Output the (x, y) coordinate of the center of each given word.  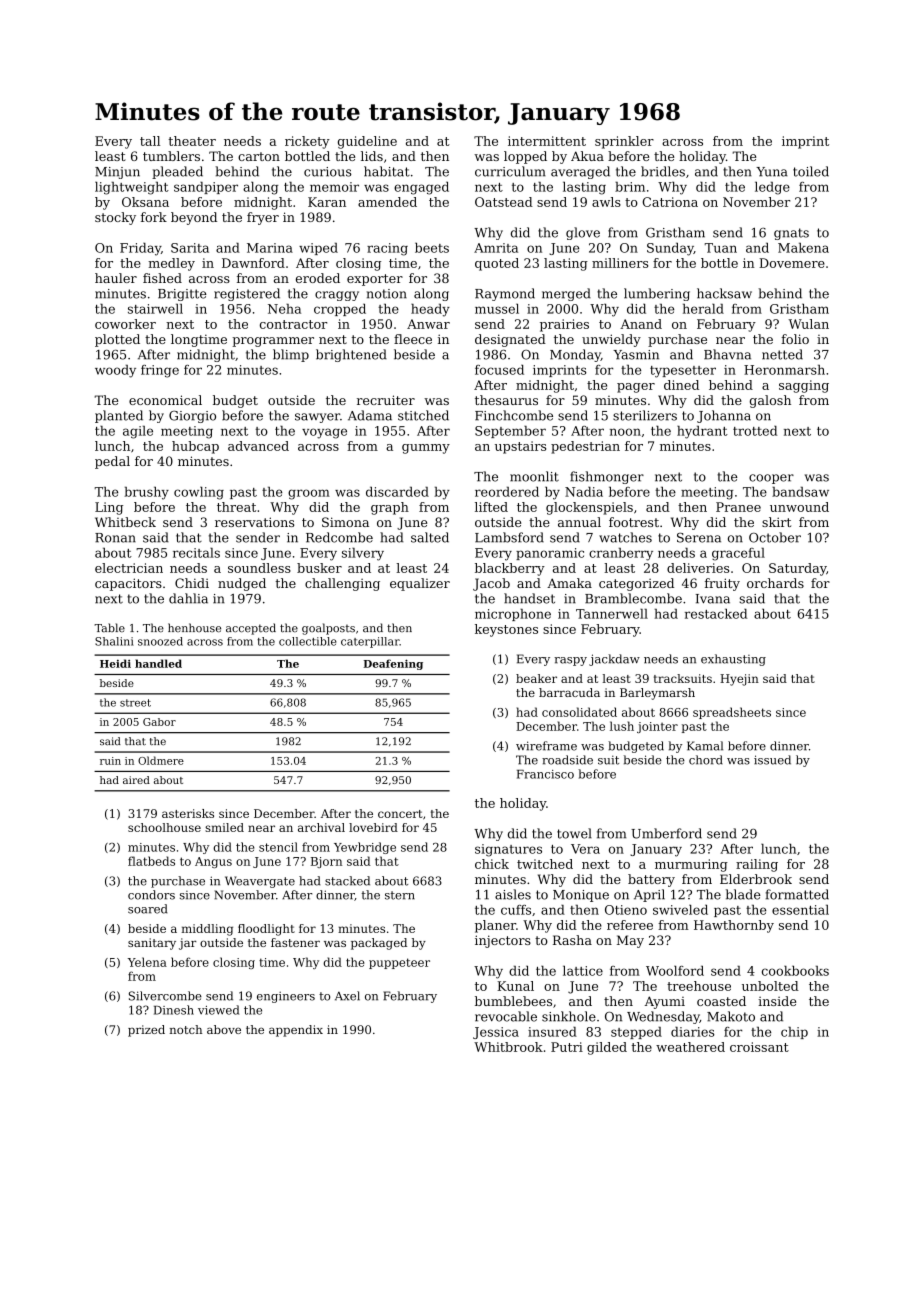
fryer (263, 218)
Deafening (393, 664)
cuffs (516, 910)
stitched (423, 415)
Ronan (115, 538)
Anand (641, 324)
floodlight (266, 930)
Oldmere (161, 760)
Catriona (670, 202)
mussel (497, 309)
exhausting (733, 660)
